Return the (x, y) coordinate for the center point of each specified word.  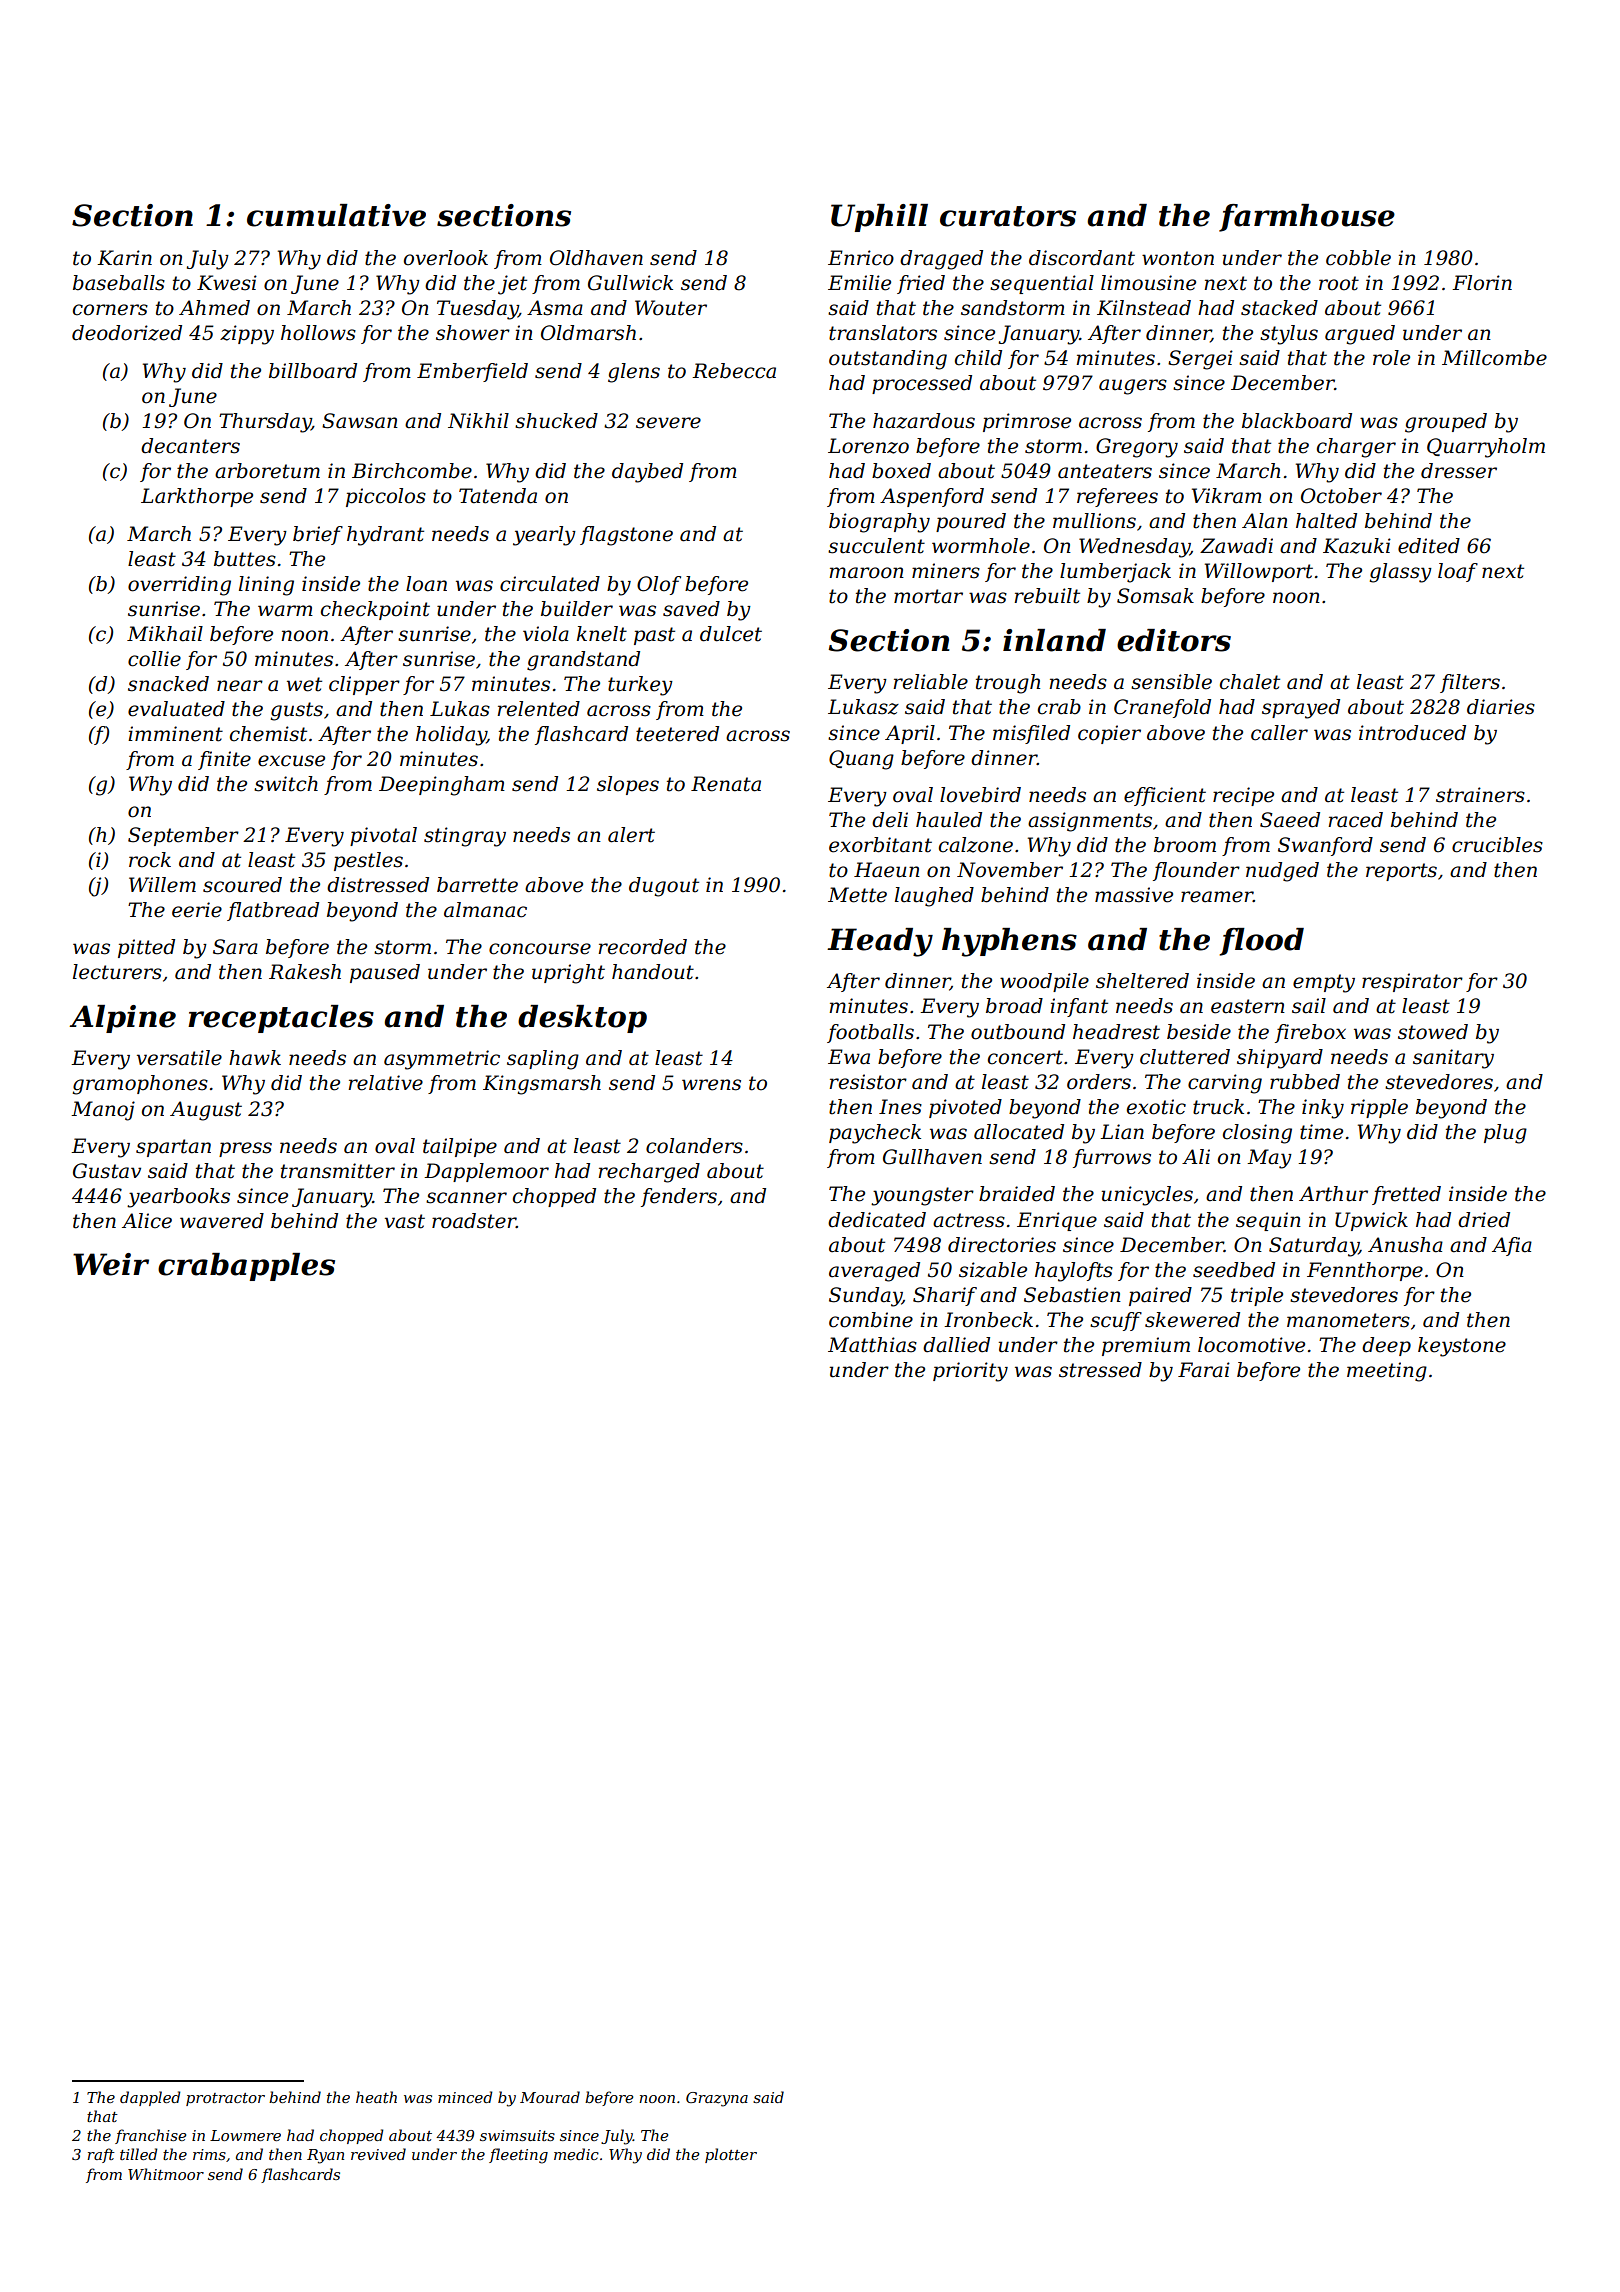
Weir (111, 1264)
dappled (150, 2098)
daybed (647, 473)
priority (970, 1372)
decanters (190, 446)
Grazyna (717, 2099)
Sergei (1200, 360)
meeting (1387, 1372)
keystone (1462, 1347)
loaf (1458, 572)
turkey (640, 686)
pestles (368, 861)
